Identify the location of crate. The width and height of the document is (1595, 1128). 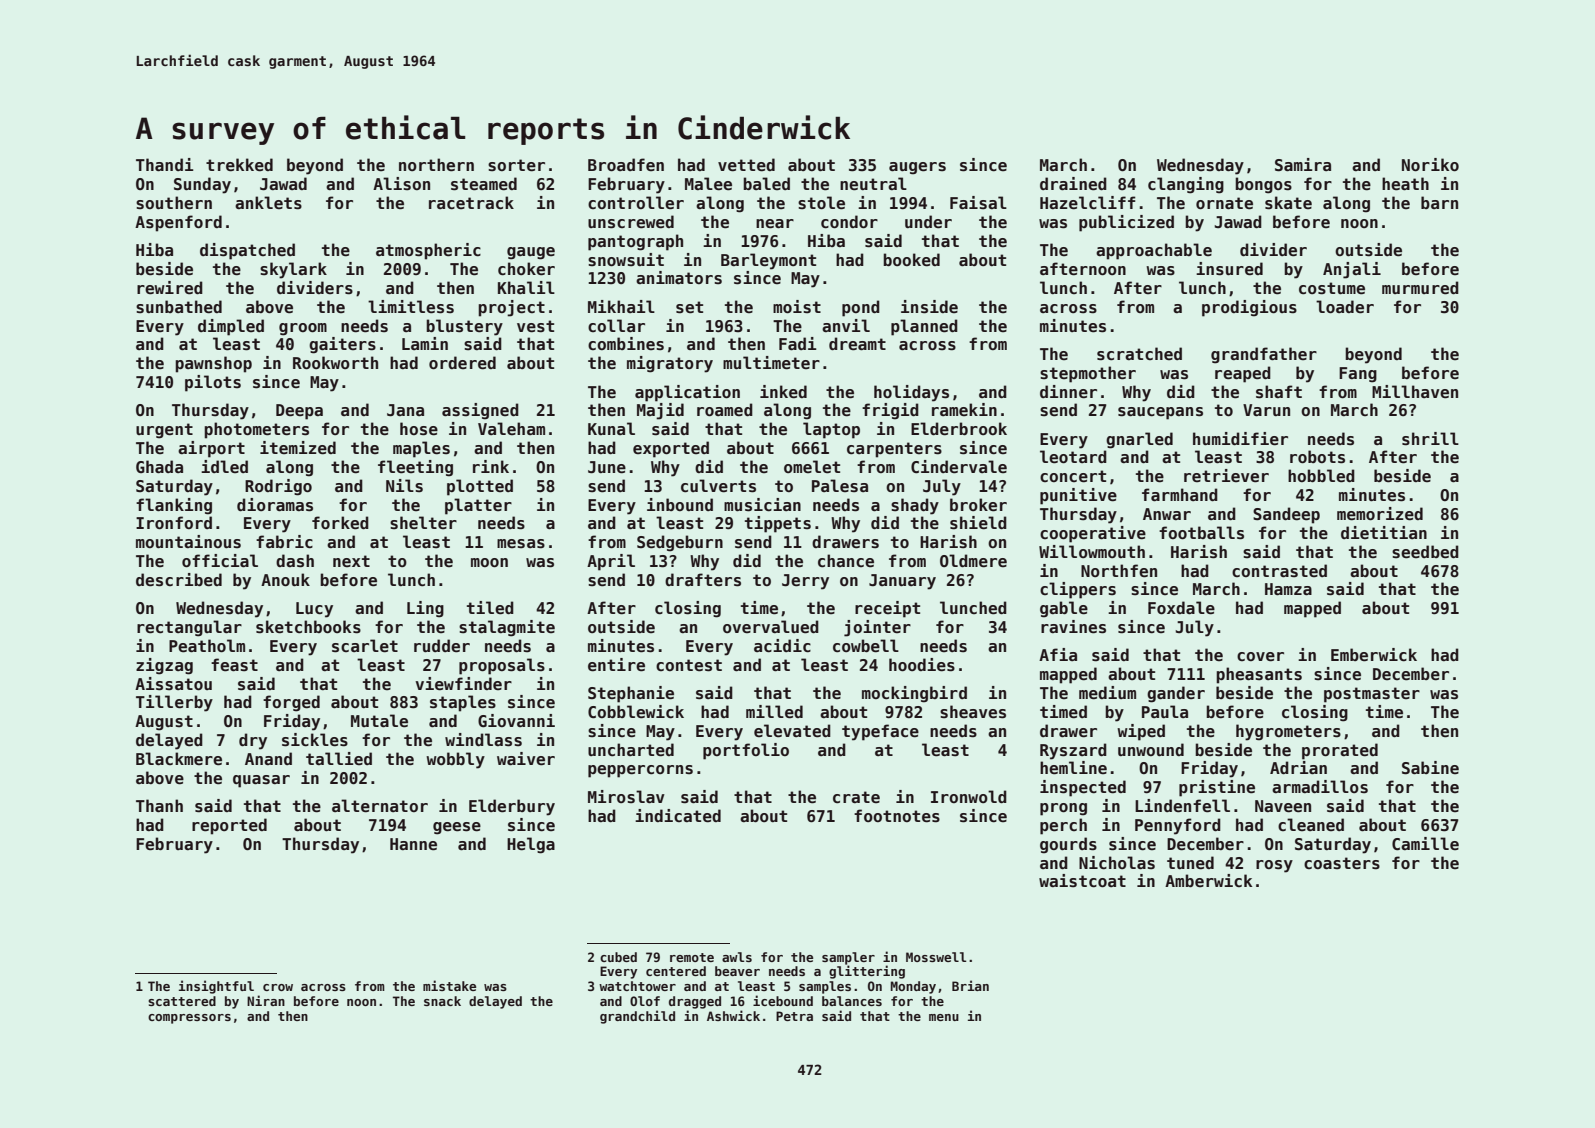
(856, 797).
